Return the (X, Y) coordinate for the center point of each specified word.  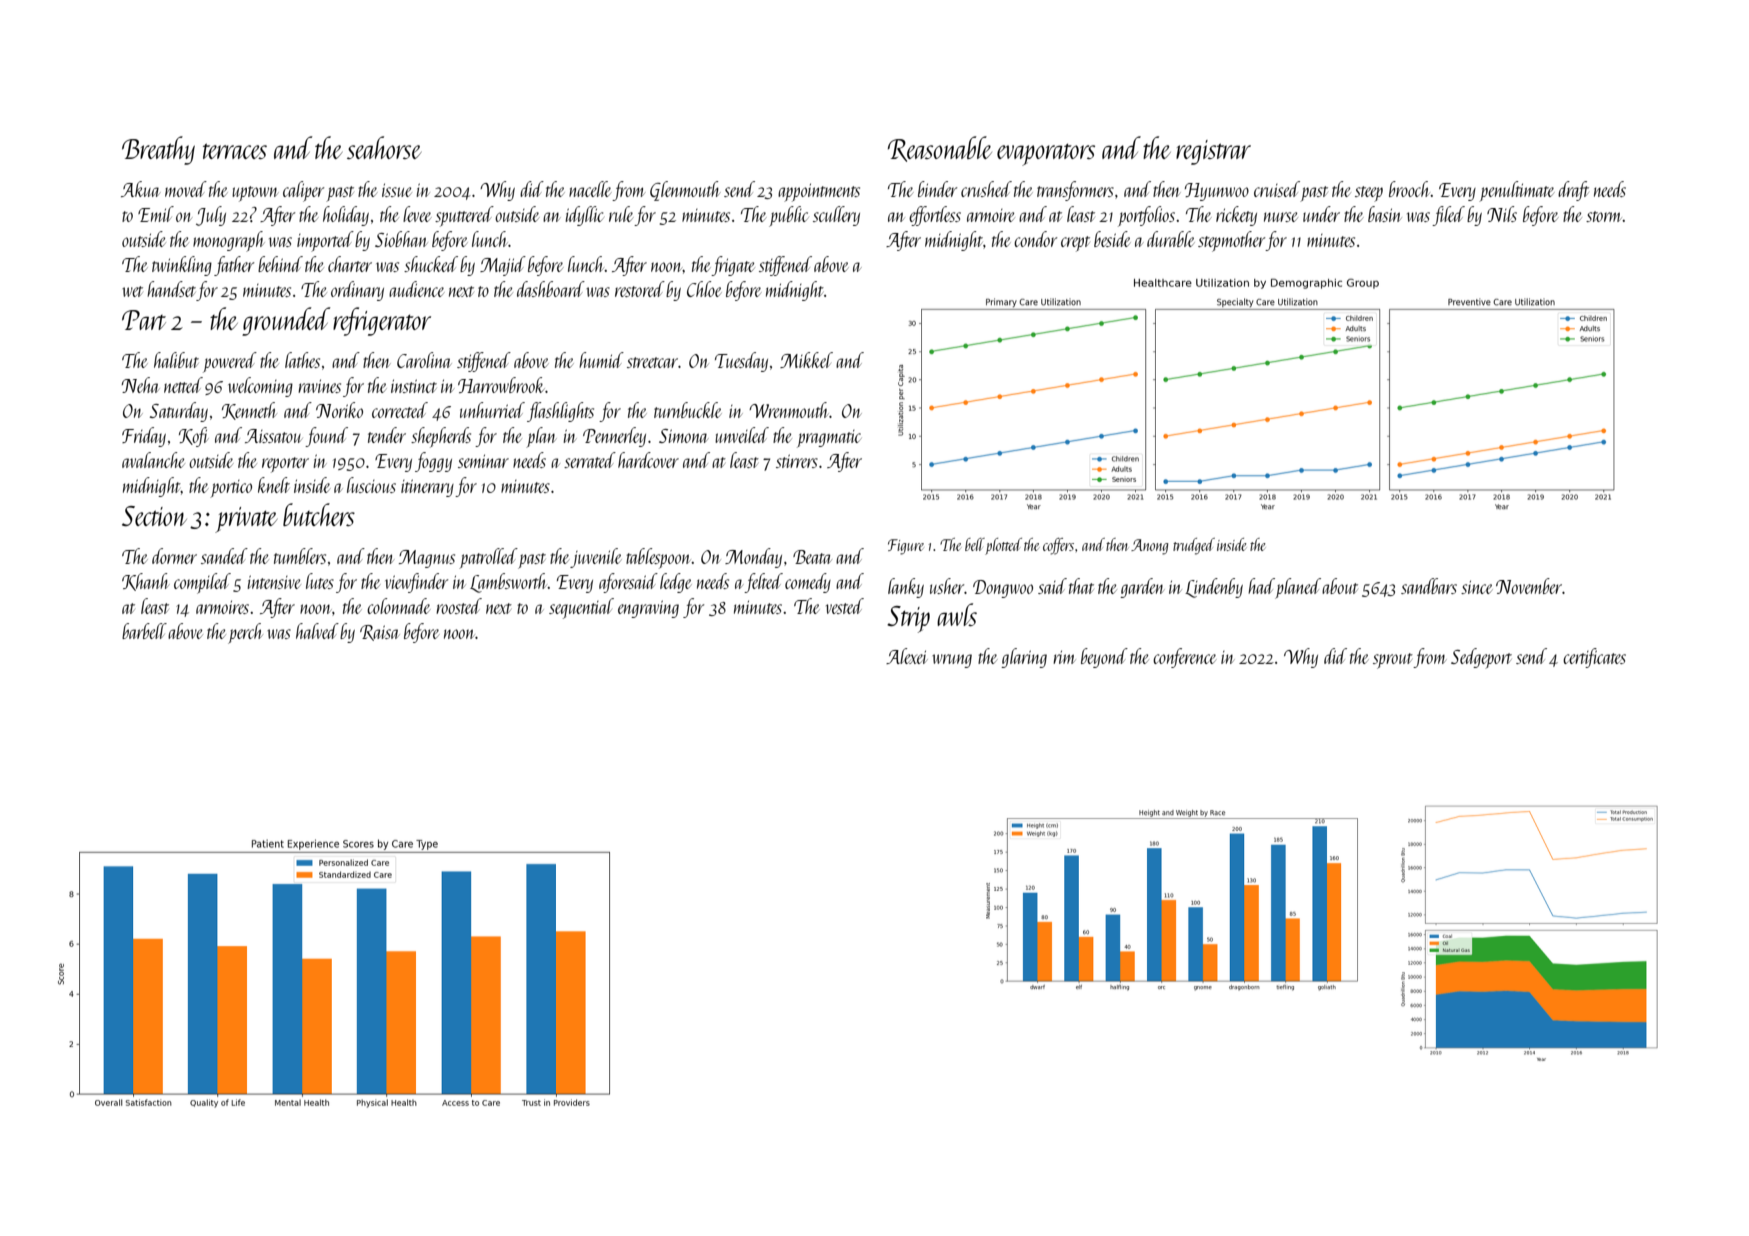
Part (144, 320)
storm (1604, 216)
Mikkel (806, 360)
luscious (371, 485)
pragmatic (829, 439)
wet (132, 291)
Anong (1149, 547)
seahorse (384, 147)
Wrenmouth (789, 410)
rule (621, 214)
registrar (1213, 152)
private (246, 520)
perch (245, 633)
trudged (1194, 546)
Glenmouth (685, 191)
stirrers (797, 461)
